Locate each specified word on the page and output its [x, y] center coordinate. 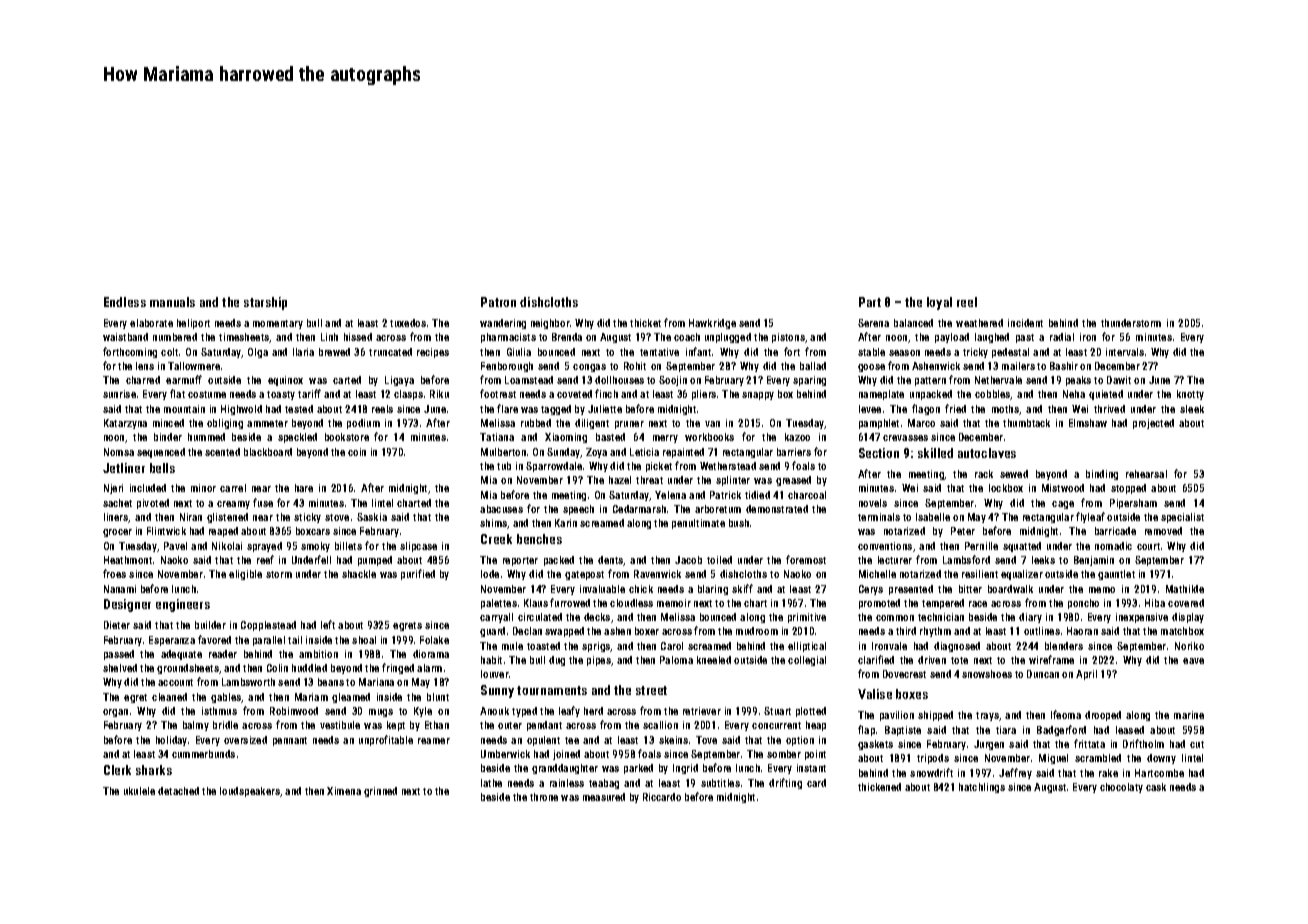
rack [984, 474]
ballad [813, 366]
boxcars [313, 531]
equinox [285, 381]
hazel [620, 480]
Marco [921, 423]
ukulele [139, 791]
